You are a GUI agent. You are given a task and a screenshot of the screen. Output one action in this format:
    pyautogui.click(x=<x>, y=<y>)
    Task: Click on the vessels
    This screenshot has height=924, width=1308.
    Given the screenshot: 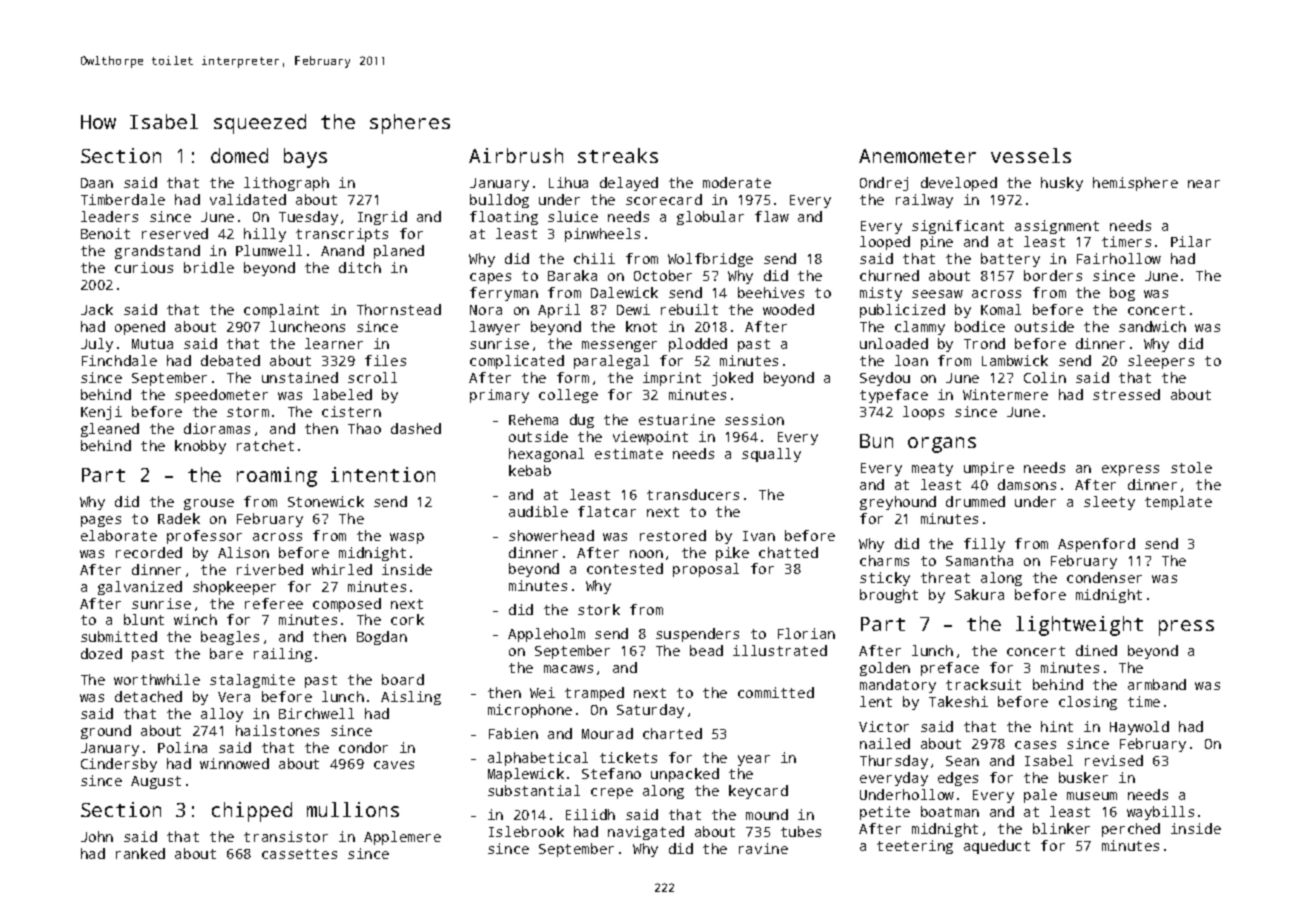 What is the action you would take?
    pyautogui.click(x=1031, y=155)
